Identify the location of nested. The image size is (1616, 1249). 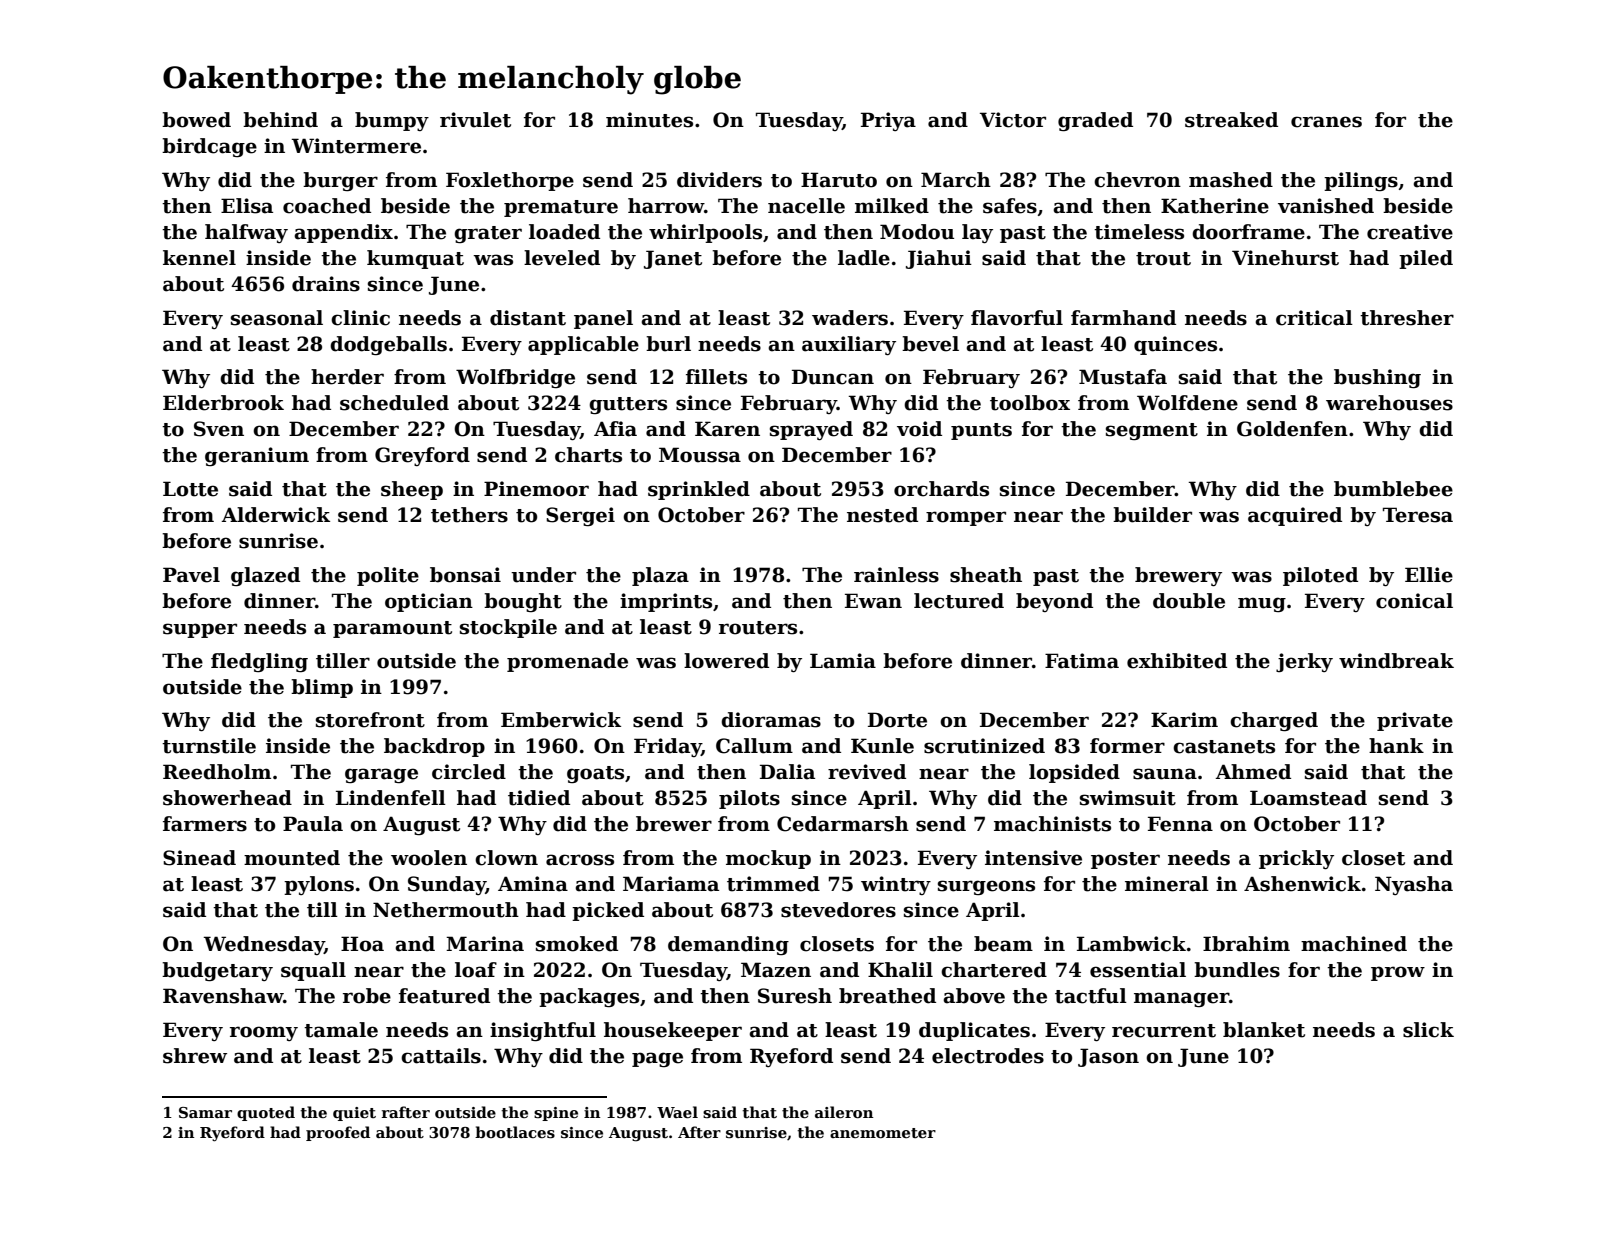
(882, 515).
